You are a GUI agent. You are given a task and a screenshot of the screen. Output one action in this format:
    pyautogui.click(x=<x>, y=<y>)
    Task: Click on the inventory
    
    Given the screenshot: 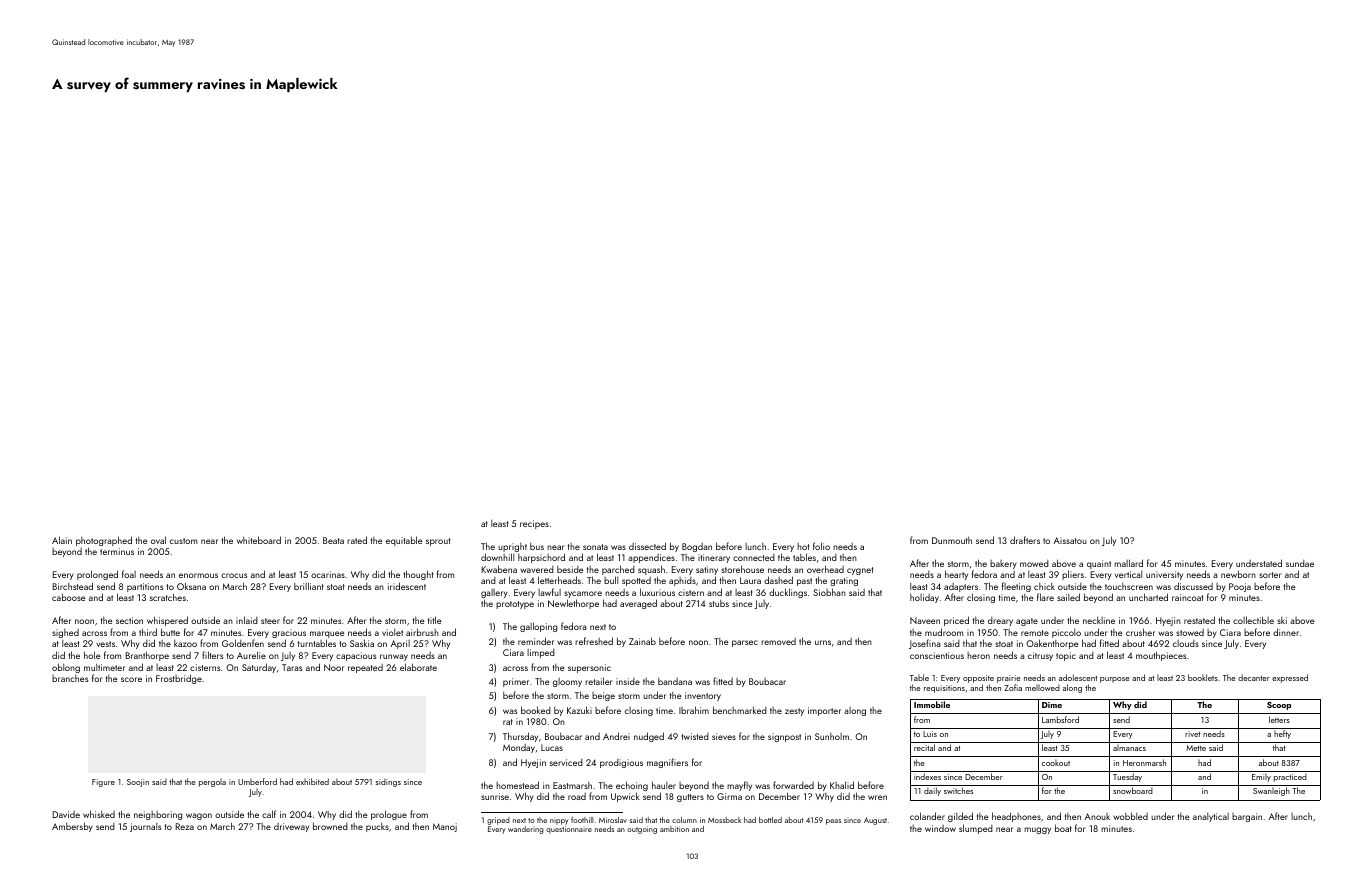 What is the action you would take?
    pyautogui.click(x=703, y=696)
